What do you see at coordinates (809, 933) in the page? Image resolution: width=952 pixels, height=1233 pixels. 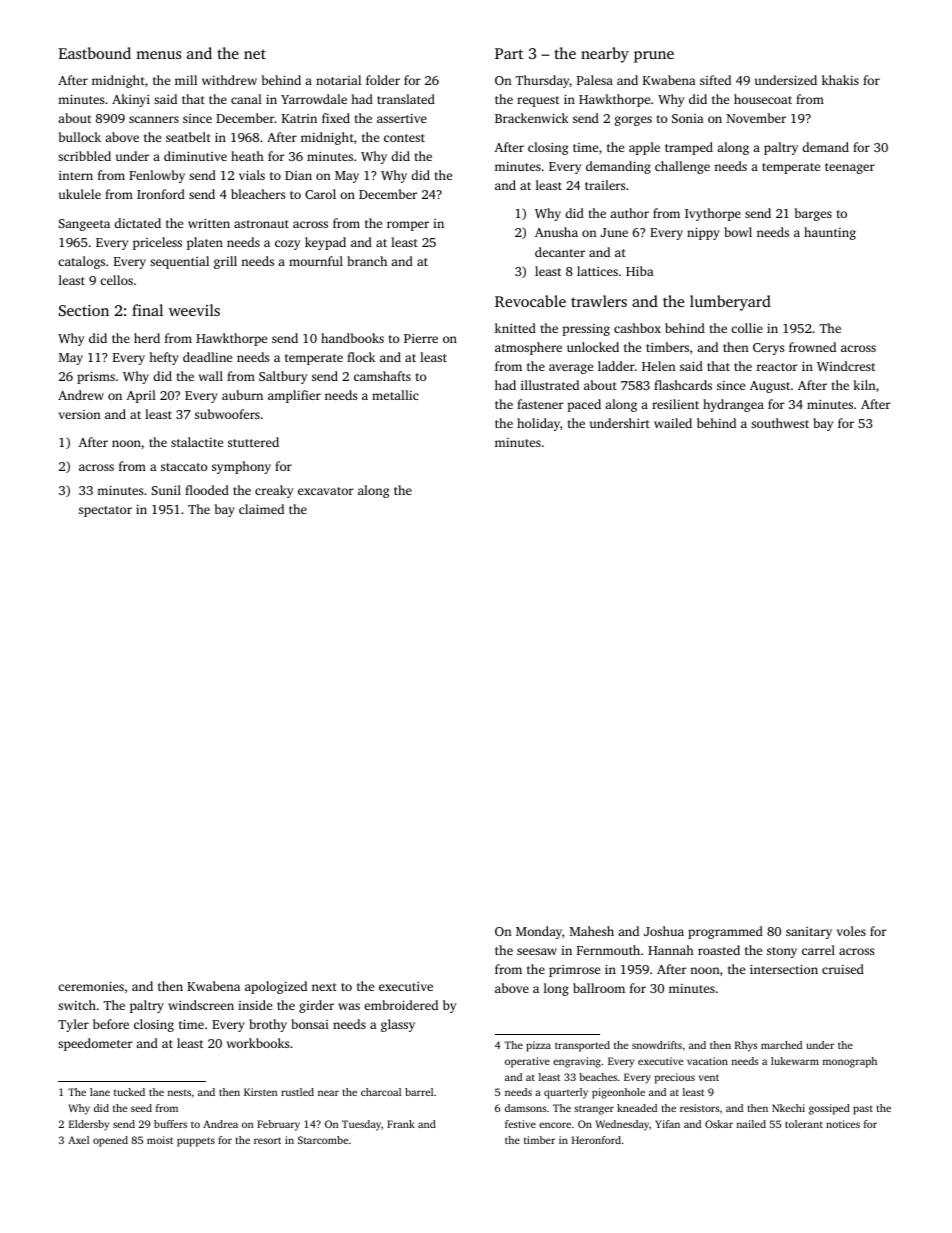 I see `sanitary` at bounding box center [809, 933].
